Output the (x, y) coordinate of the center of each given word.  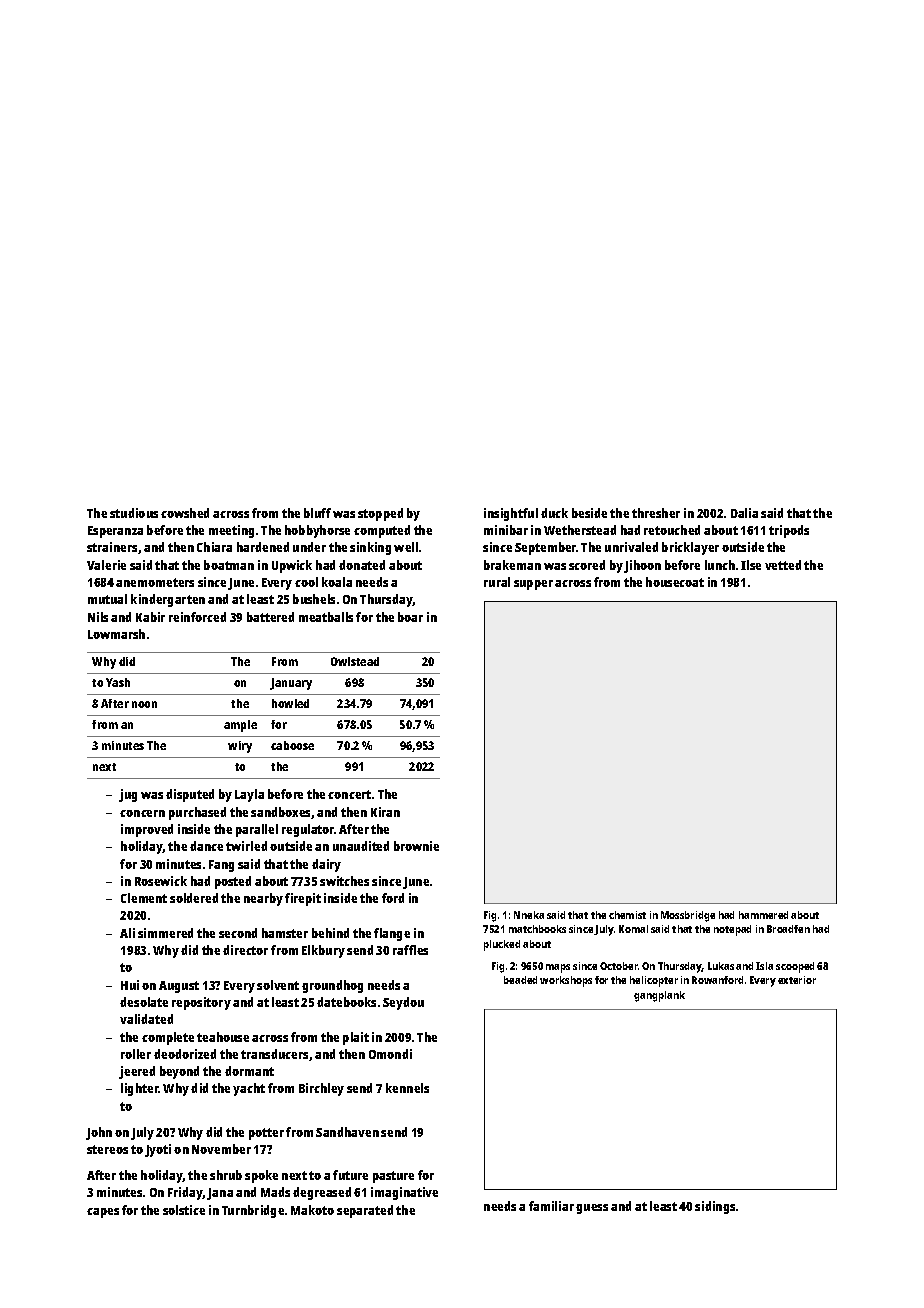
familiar (551, 1206)
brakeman (512, 565)
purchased (197, 813)
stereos (107, 1149)
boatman (229, 565)
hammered (763, 915)
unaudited (361, 846)
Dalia (744, 513)
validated (146, 1019)
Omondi (390, 1054)
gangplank (659, 996)
